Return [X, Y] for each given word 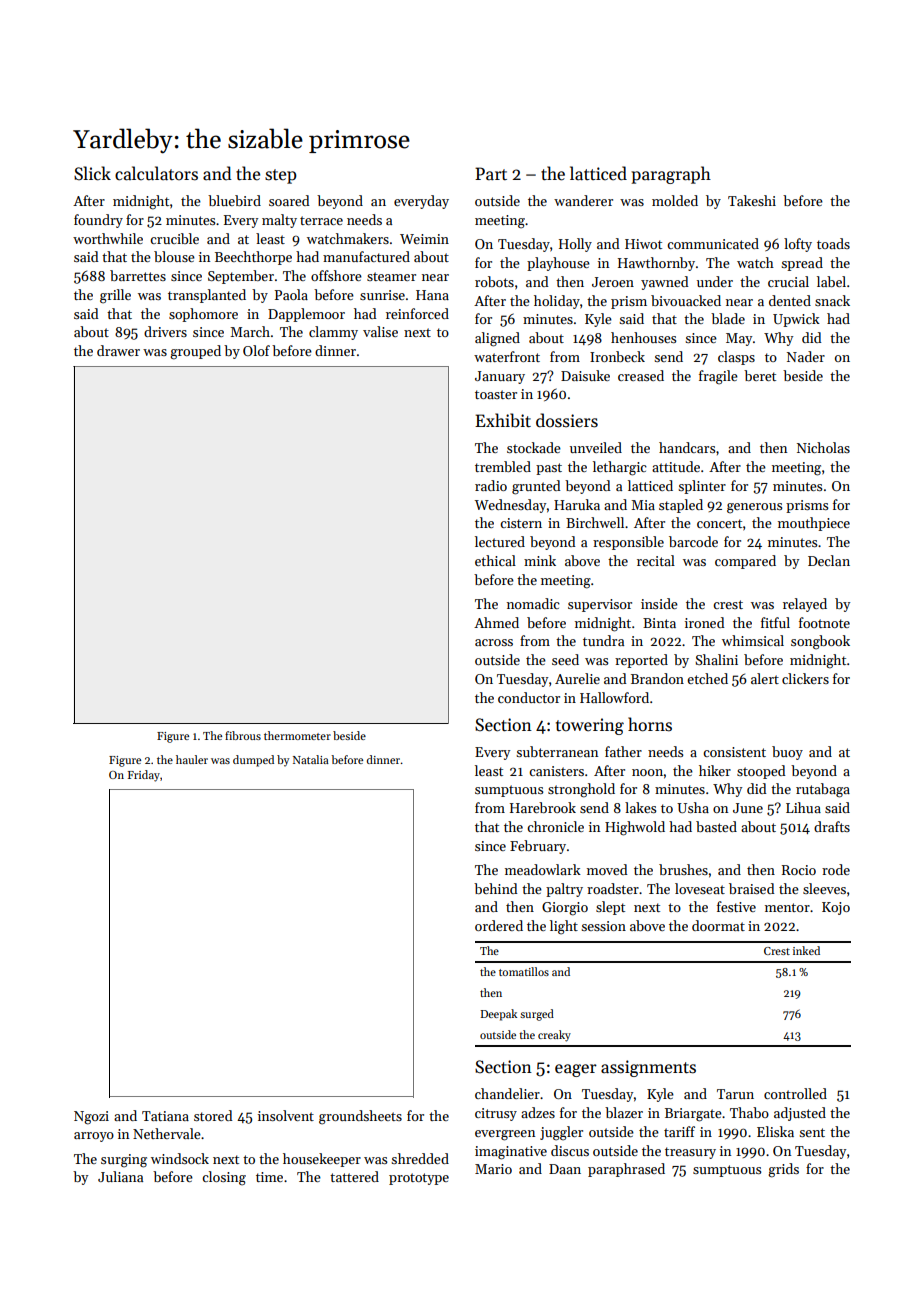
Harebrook [543, 807]
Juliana [120, 1176]
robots [494, 281]
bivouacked [686, 300]
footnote [824, 622]
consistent [734, 752]
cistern [521, 523]
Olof [256, 350]
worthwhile [108, 238]
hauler [192, 759]
